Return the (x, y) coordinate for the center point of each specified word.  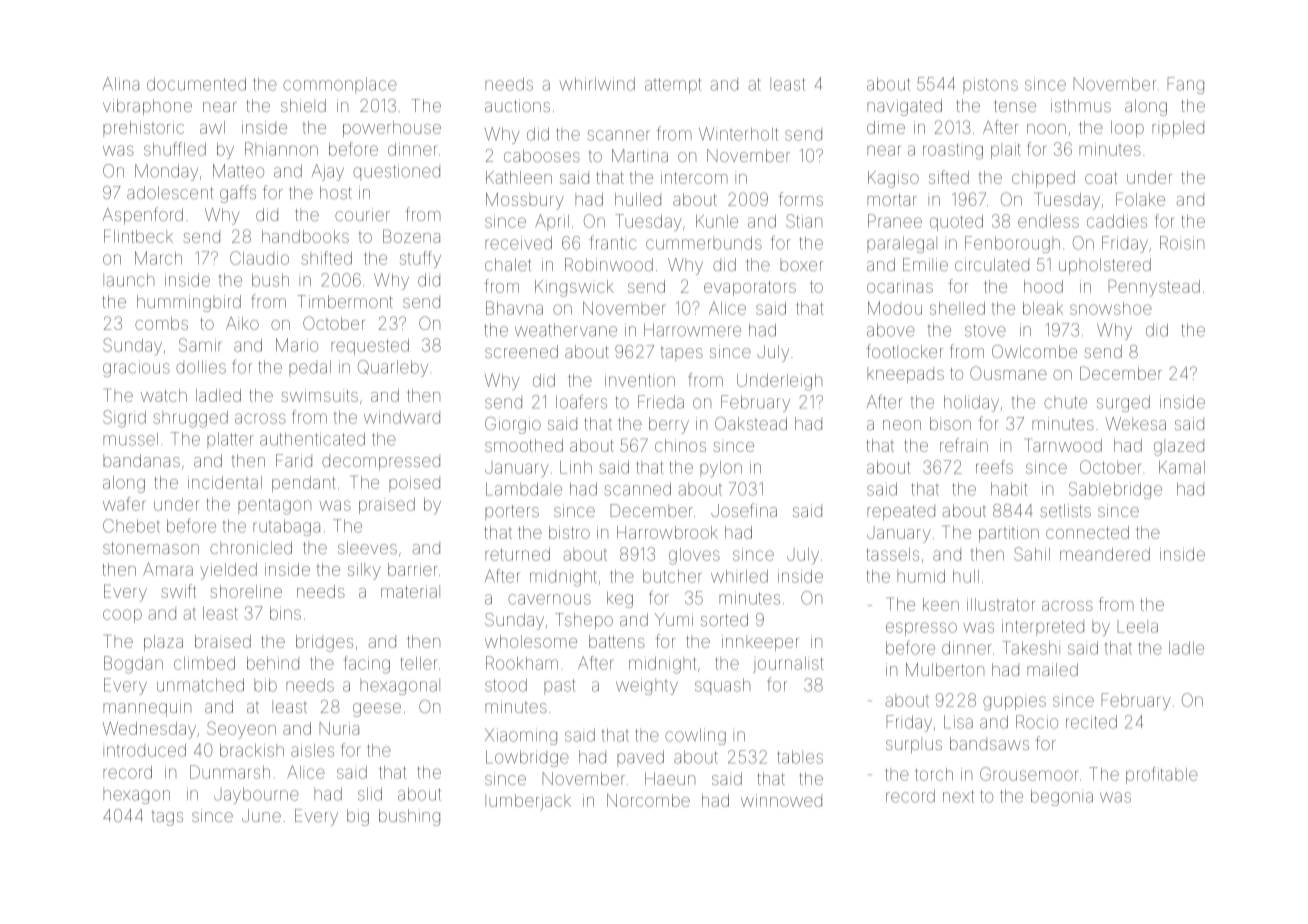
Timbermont (345, 301)
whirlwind (597, 84)
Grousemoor (1029, 774)
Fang (1186, 85)
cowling (695, 736)
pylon (721, 469)
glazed (1179, 447)
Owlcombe (1034, 351)
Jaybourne (256, 795)
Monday (166, 172)
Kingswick (574, 288)
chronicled (251, 547)
